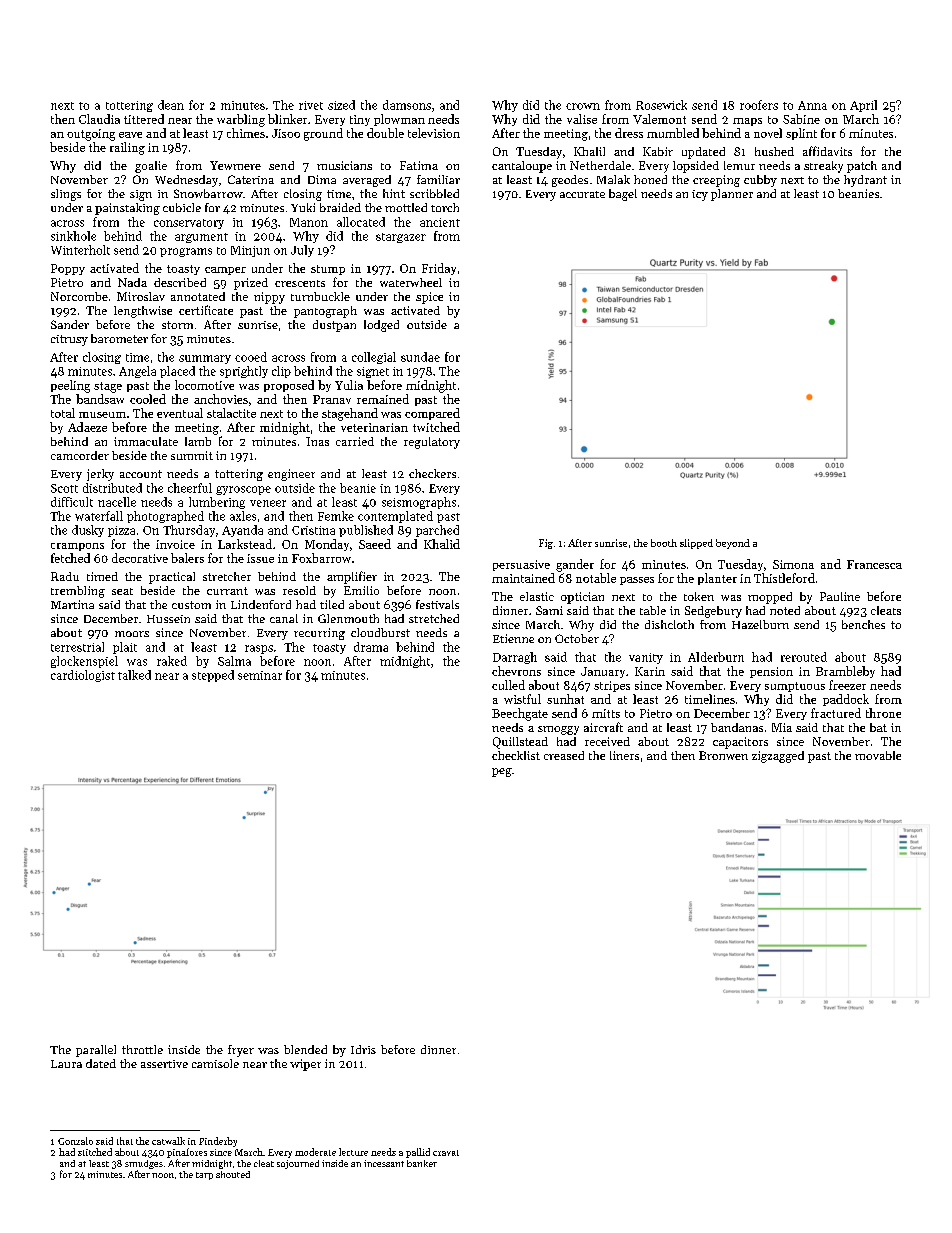 This image has width=952, height=1233. I want to click on dean, so click(171, 105).
